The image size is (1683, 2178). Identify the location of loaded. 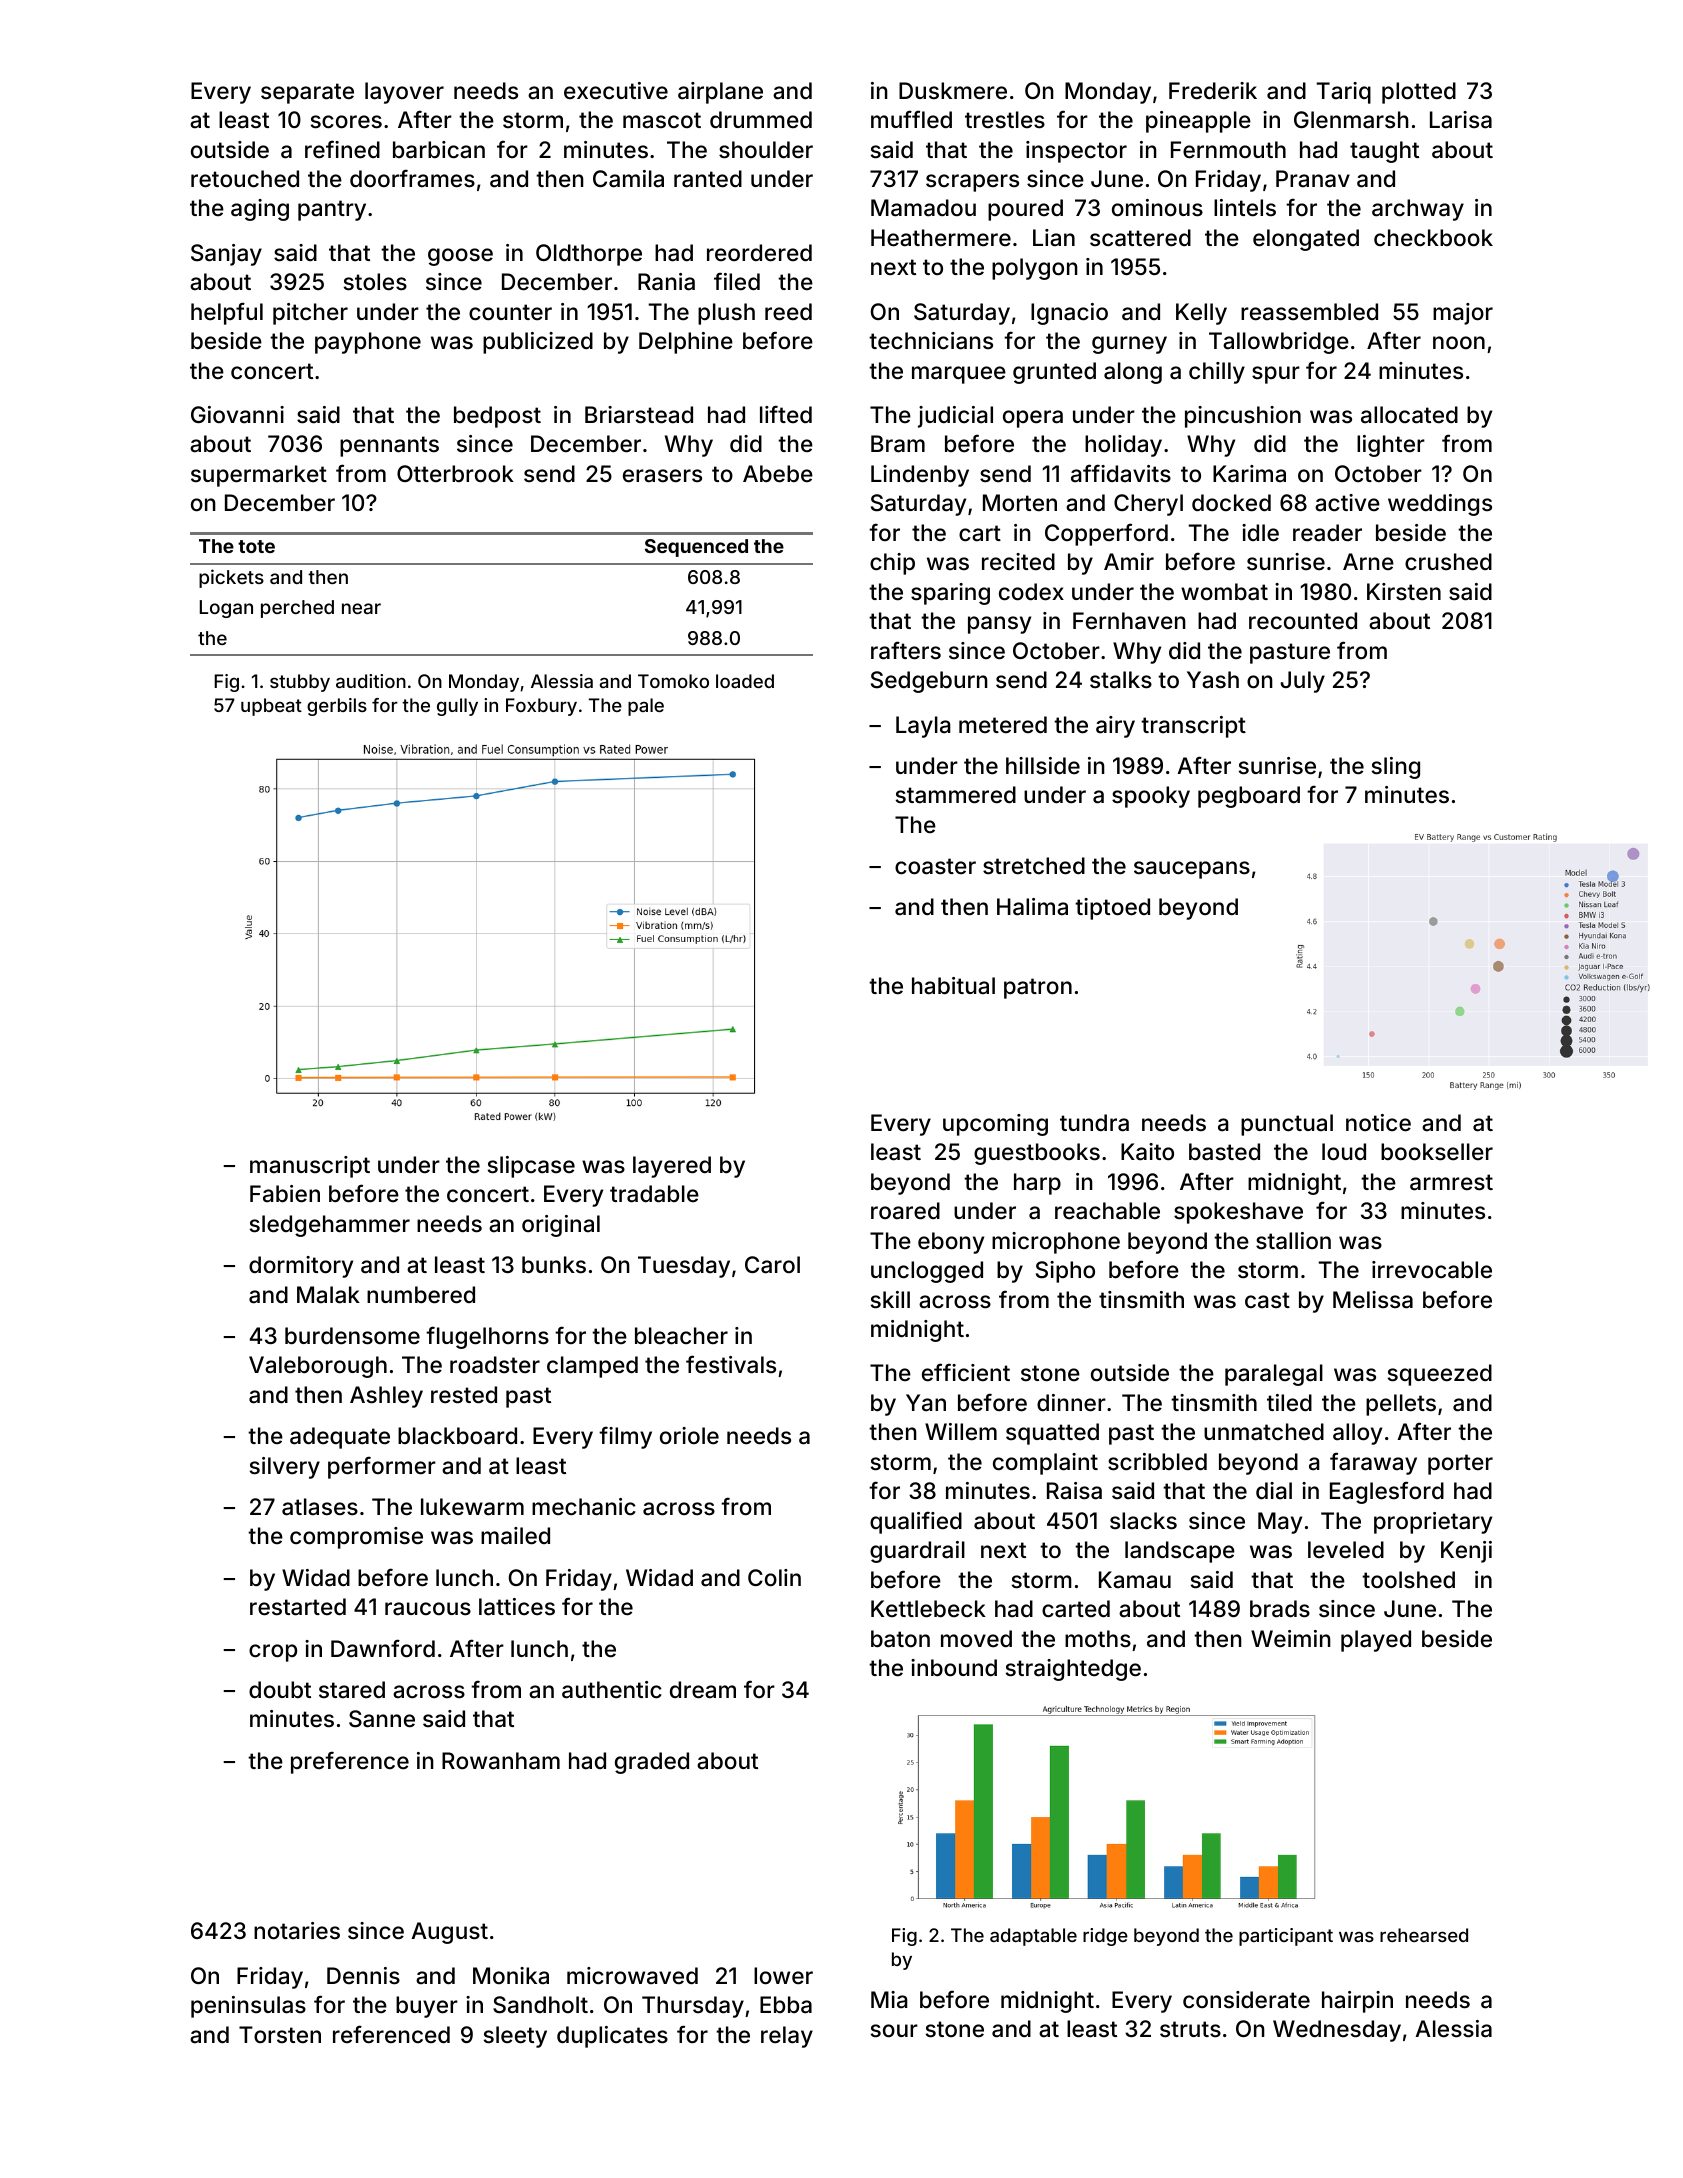
(745, 681).
